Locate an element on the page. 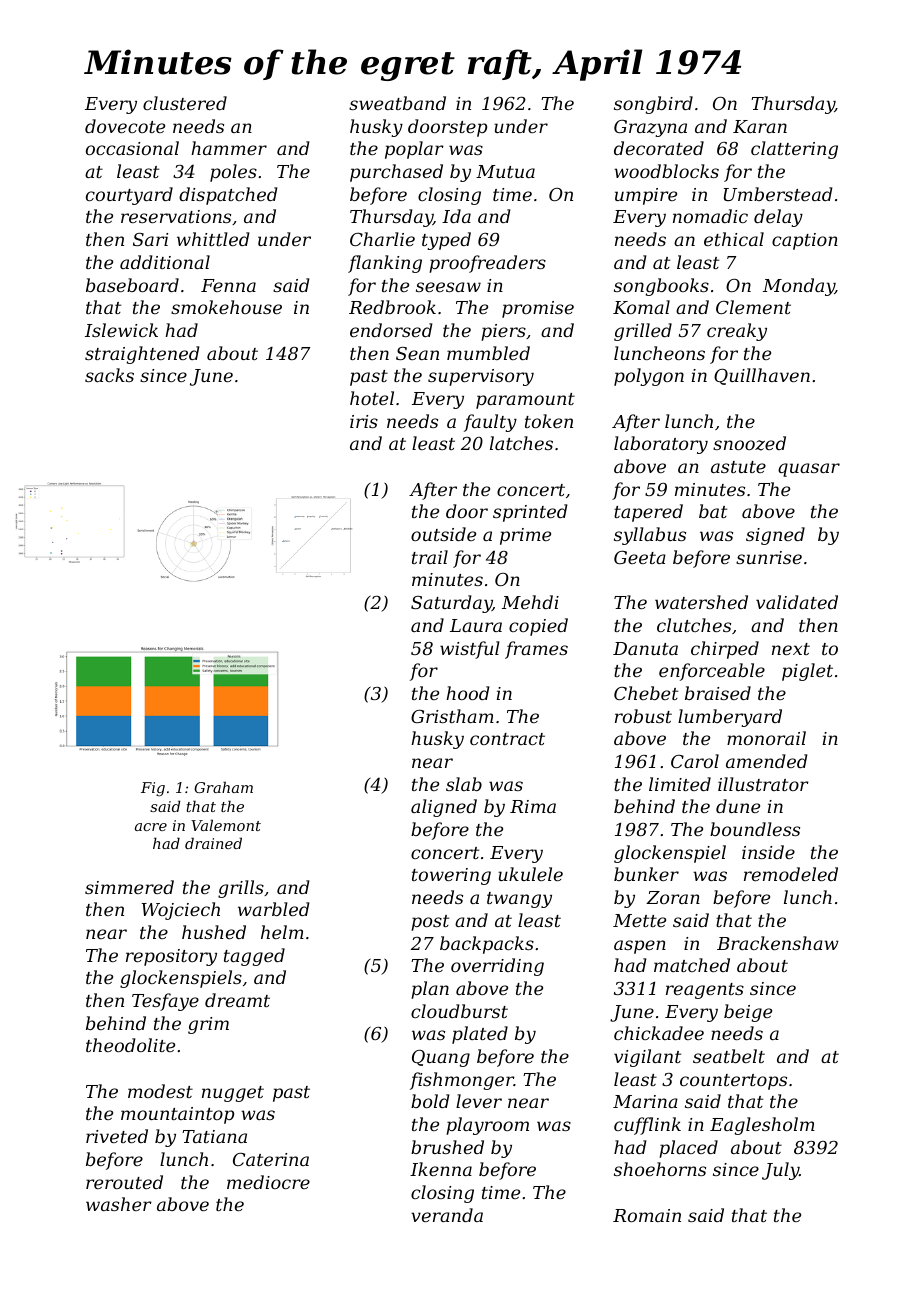 This image has height=1308, width=924. Graham is located at coordinates (223, 787).
